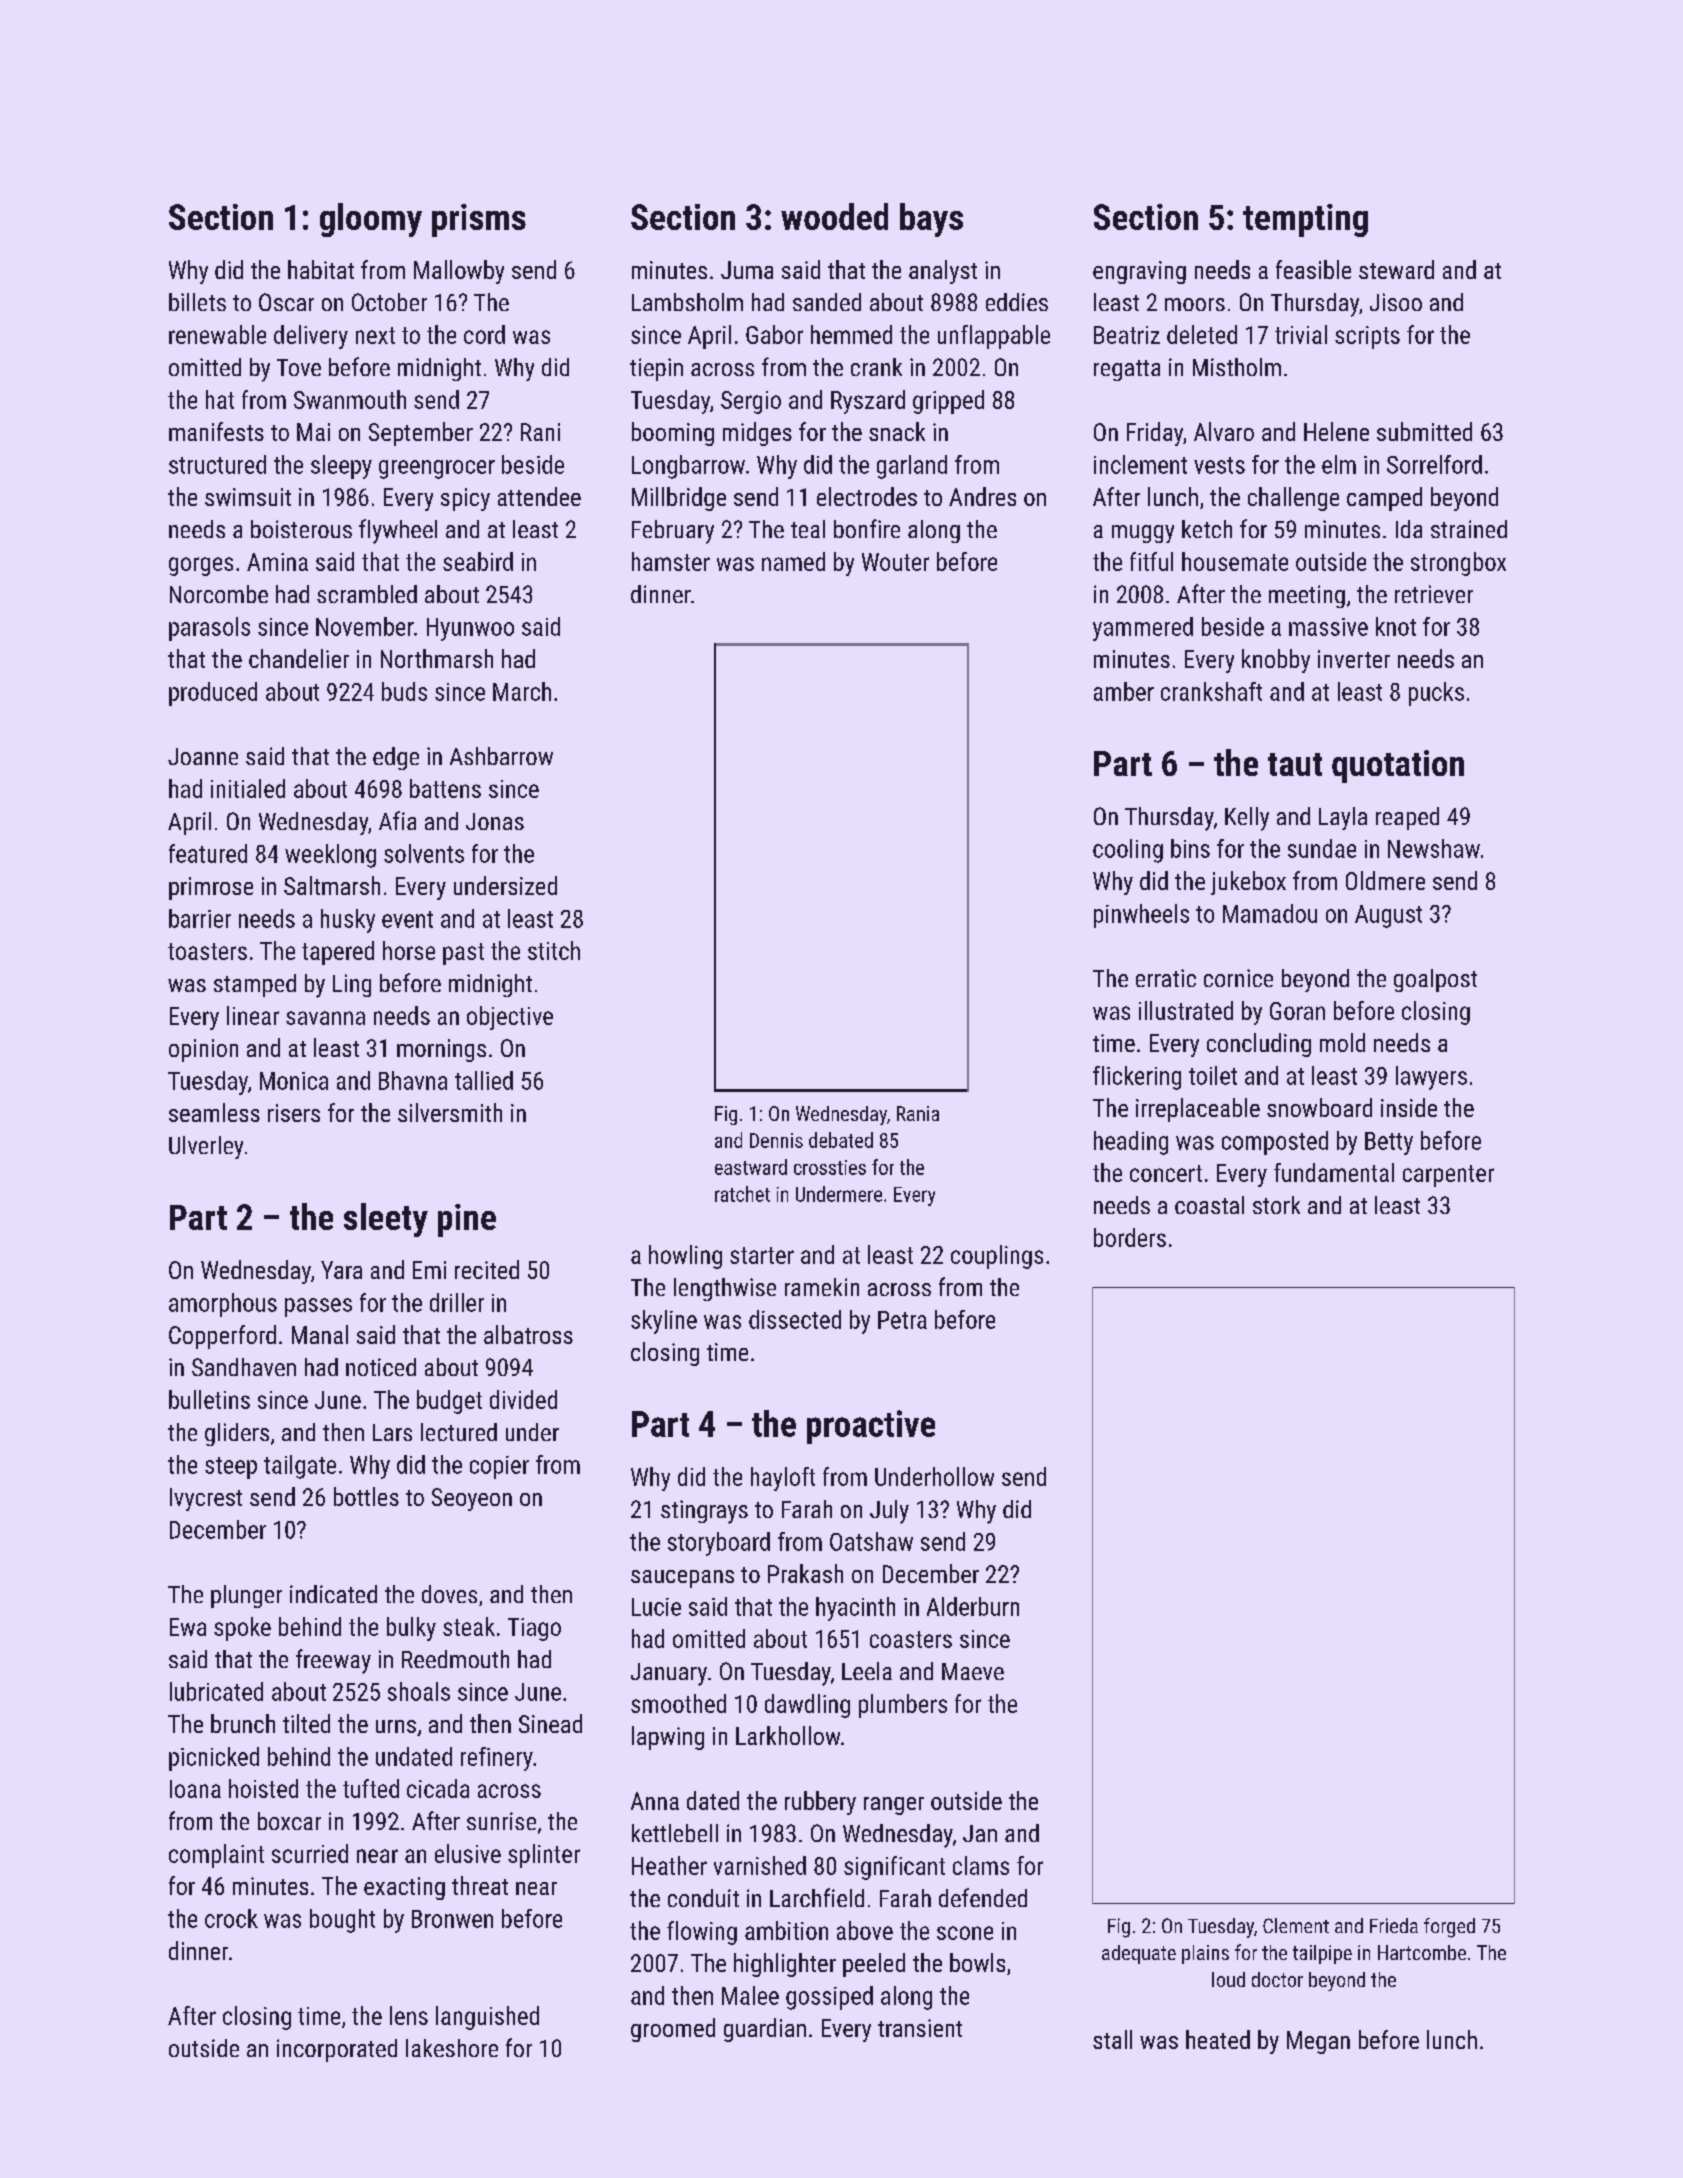 This screenshot has width=1683, height=2178. I want to click on incorporated, so click(337, 2050).
